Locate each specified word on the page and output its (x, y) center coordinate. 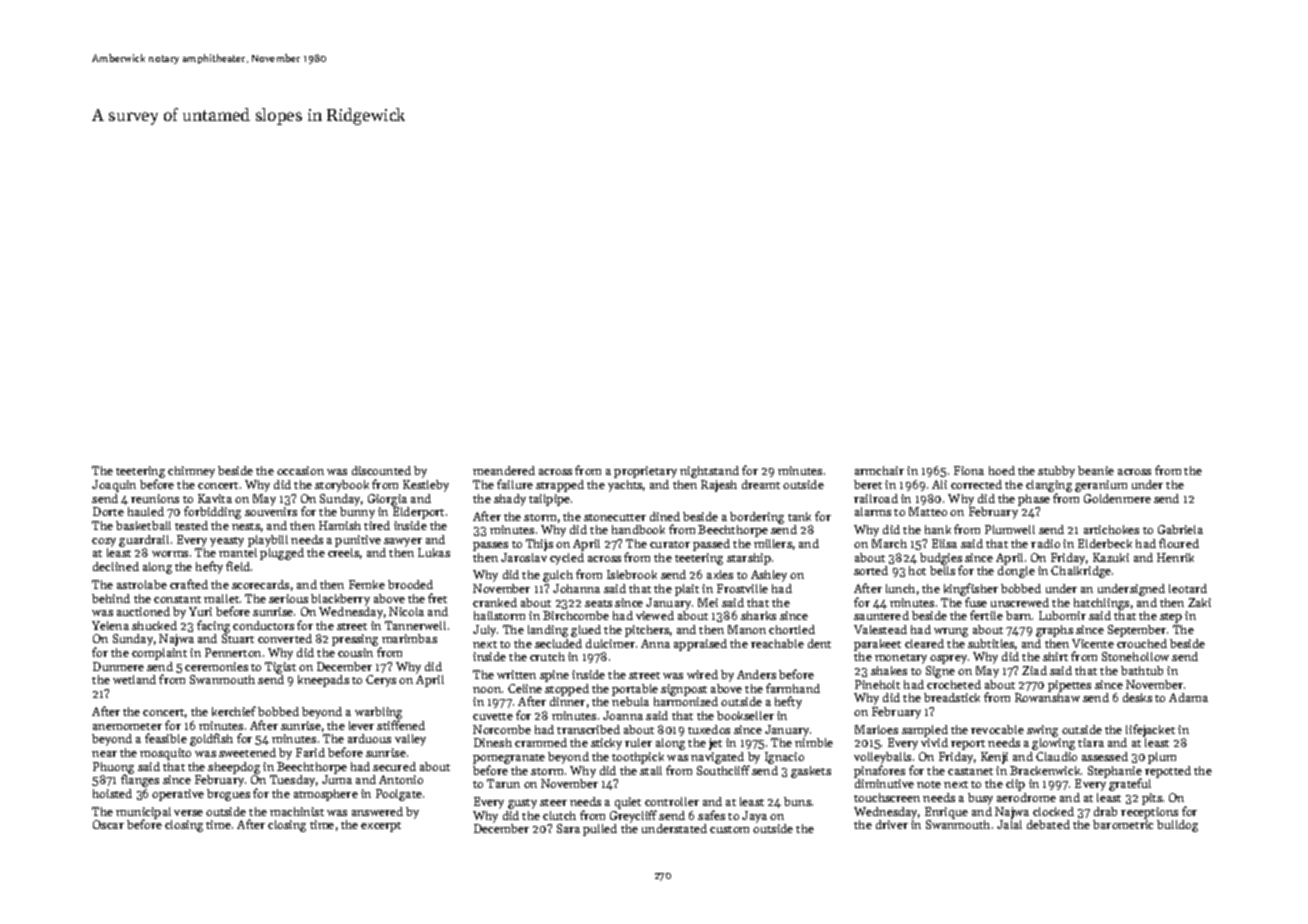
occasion (300, 470)
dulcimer (610, 643)
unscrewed (1020, 602)
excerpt (381, 827)
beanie (1096, 470)
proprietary (645, 472)
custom (729, 829)
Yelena (110, 625)
